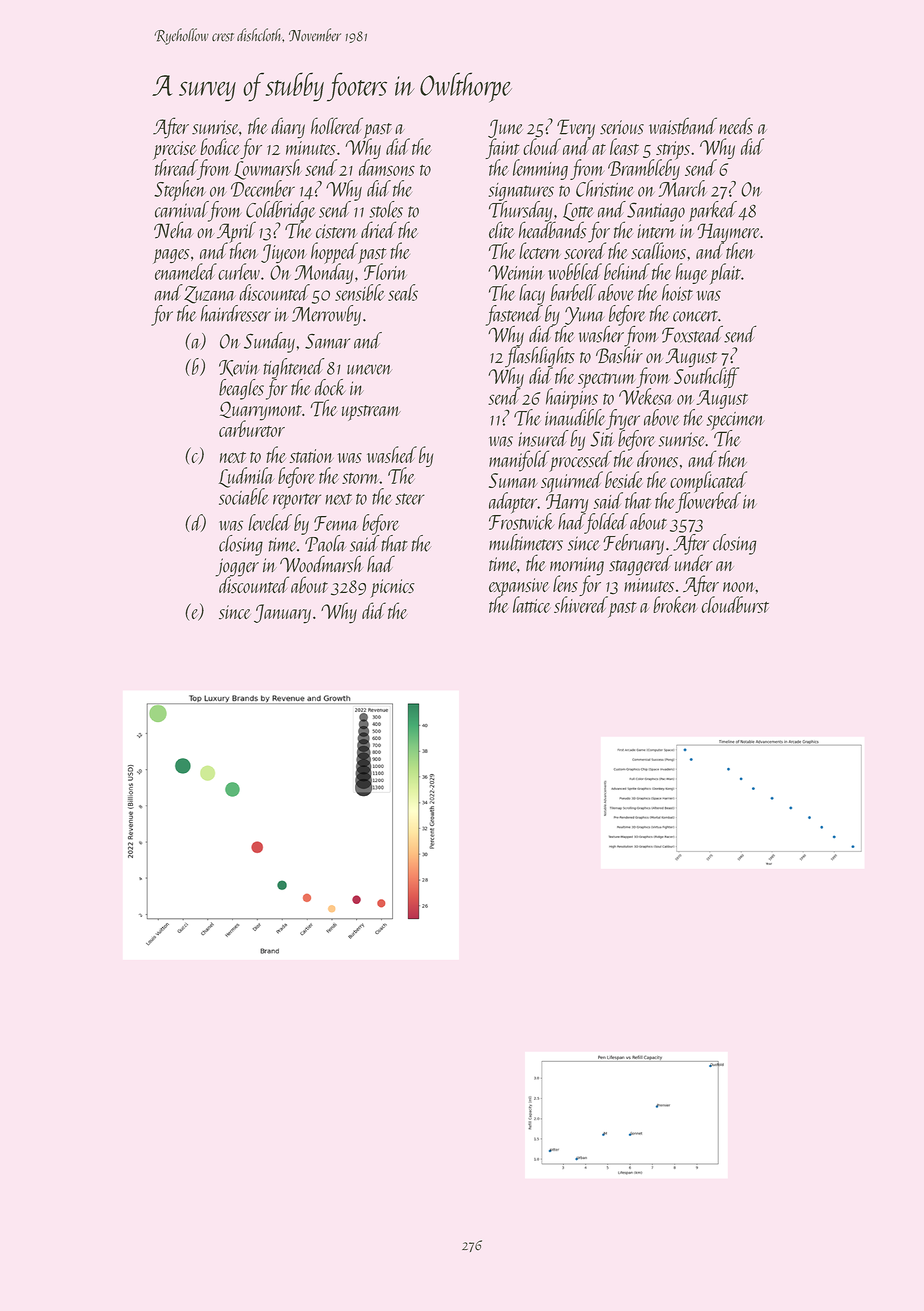  I want to click on Harry, so click(567, 503).
